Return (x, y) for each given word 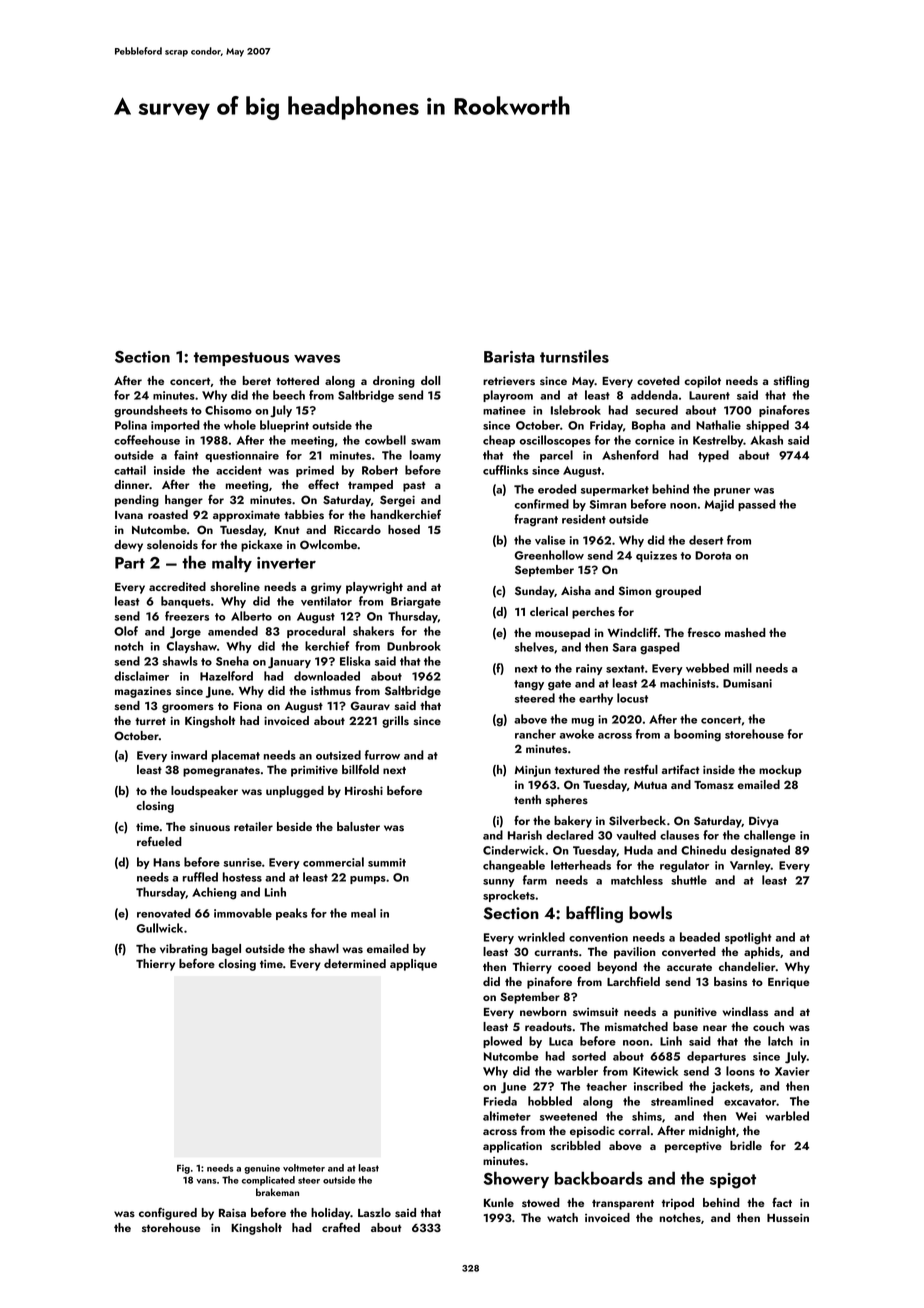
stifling (791, 381)
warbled (787, 1116)
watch (562, 1217)
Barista (509, 357)
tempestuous (241, 359)
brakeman (277, 1192)
